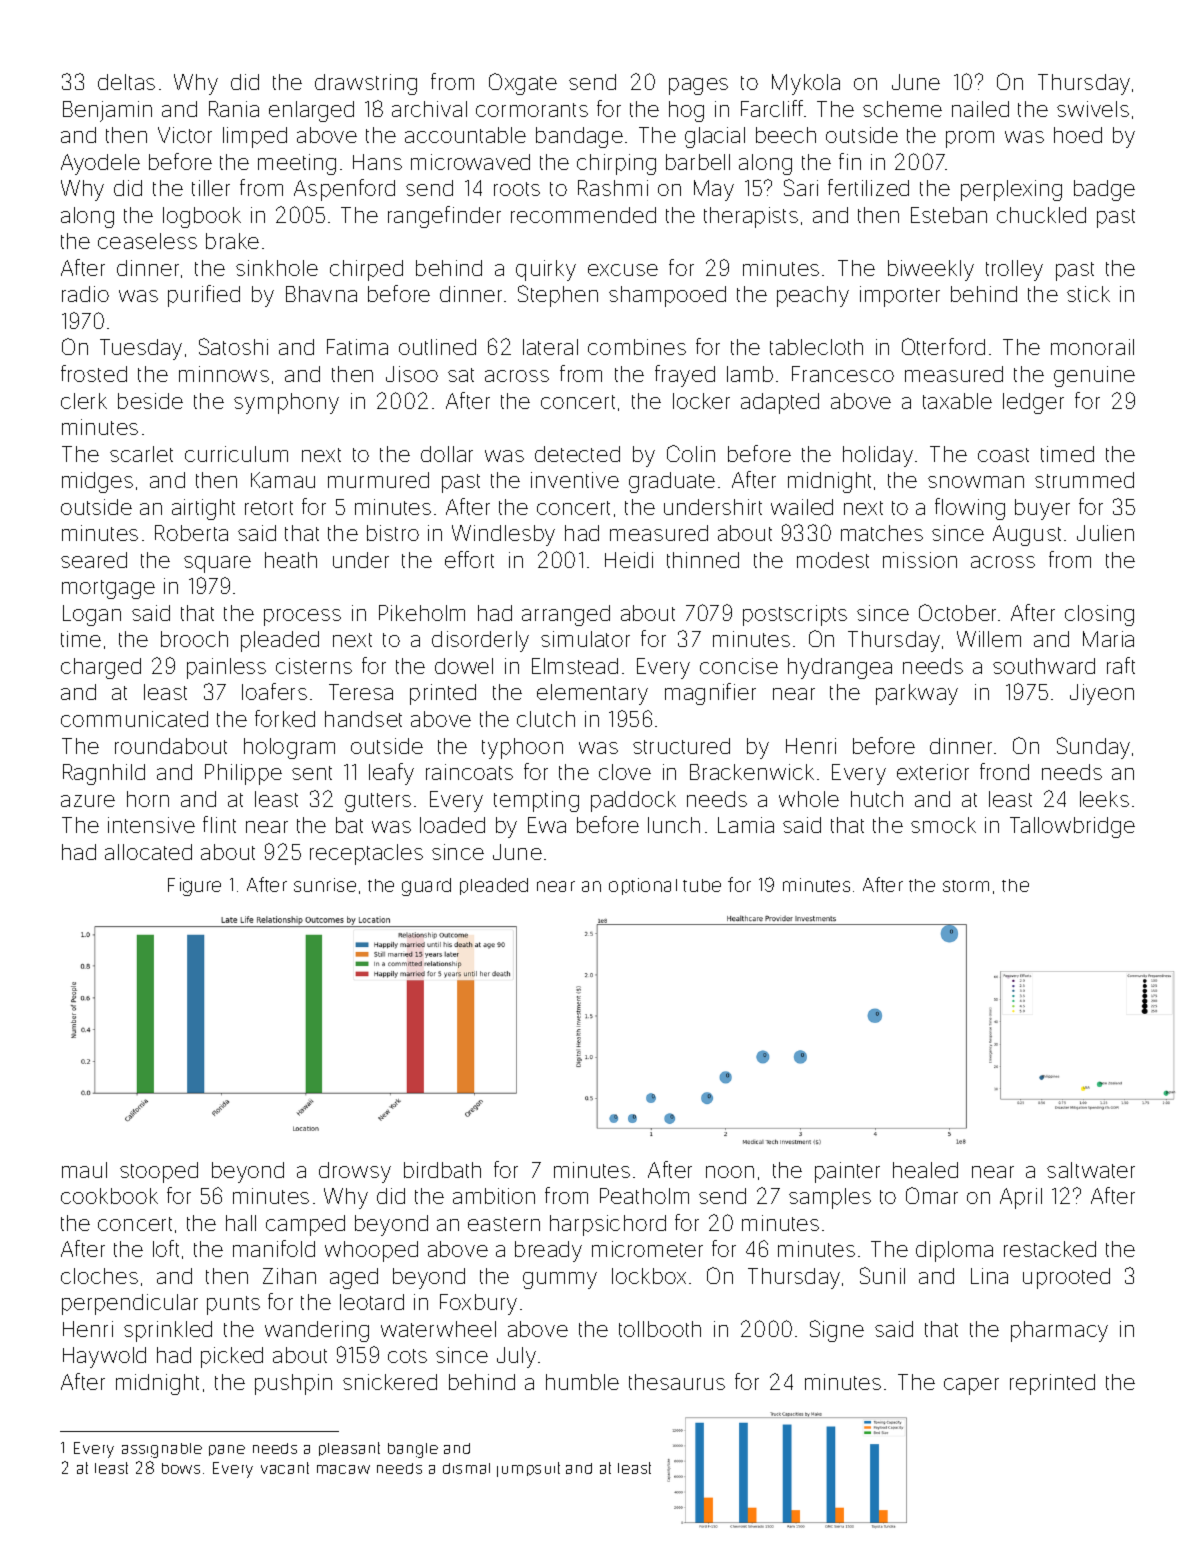  What do you see at coordinates (575, 480) in the screenshot?
I see `inventive` at bounding box center [575, 480].
